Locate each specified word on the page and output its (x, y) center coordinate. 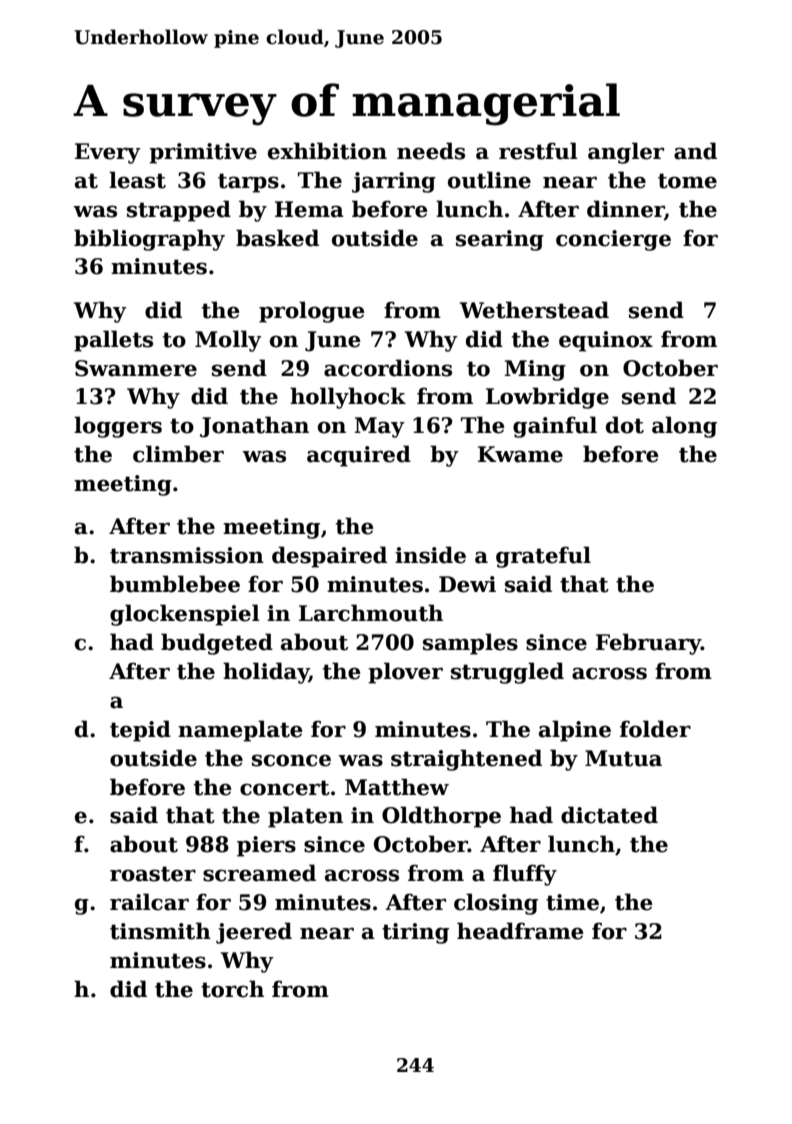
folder (655, 729)
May (380, 427)
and (695, 151)
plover (405, 673)
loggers (118, 427)
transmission (187, 555)
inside (430, 555)
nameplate (240, 731)
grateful (543, 557)
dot (625, 425)
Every (108, 153)
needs (431, 151)
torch (232, 989)
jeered (254, 933)
